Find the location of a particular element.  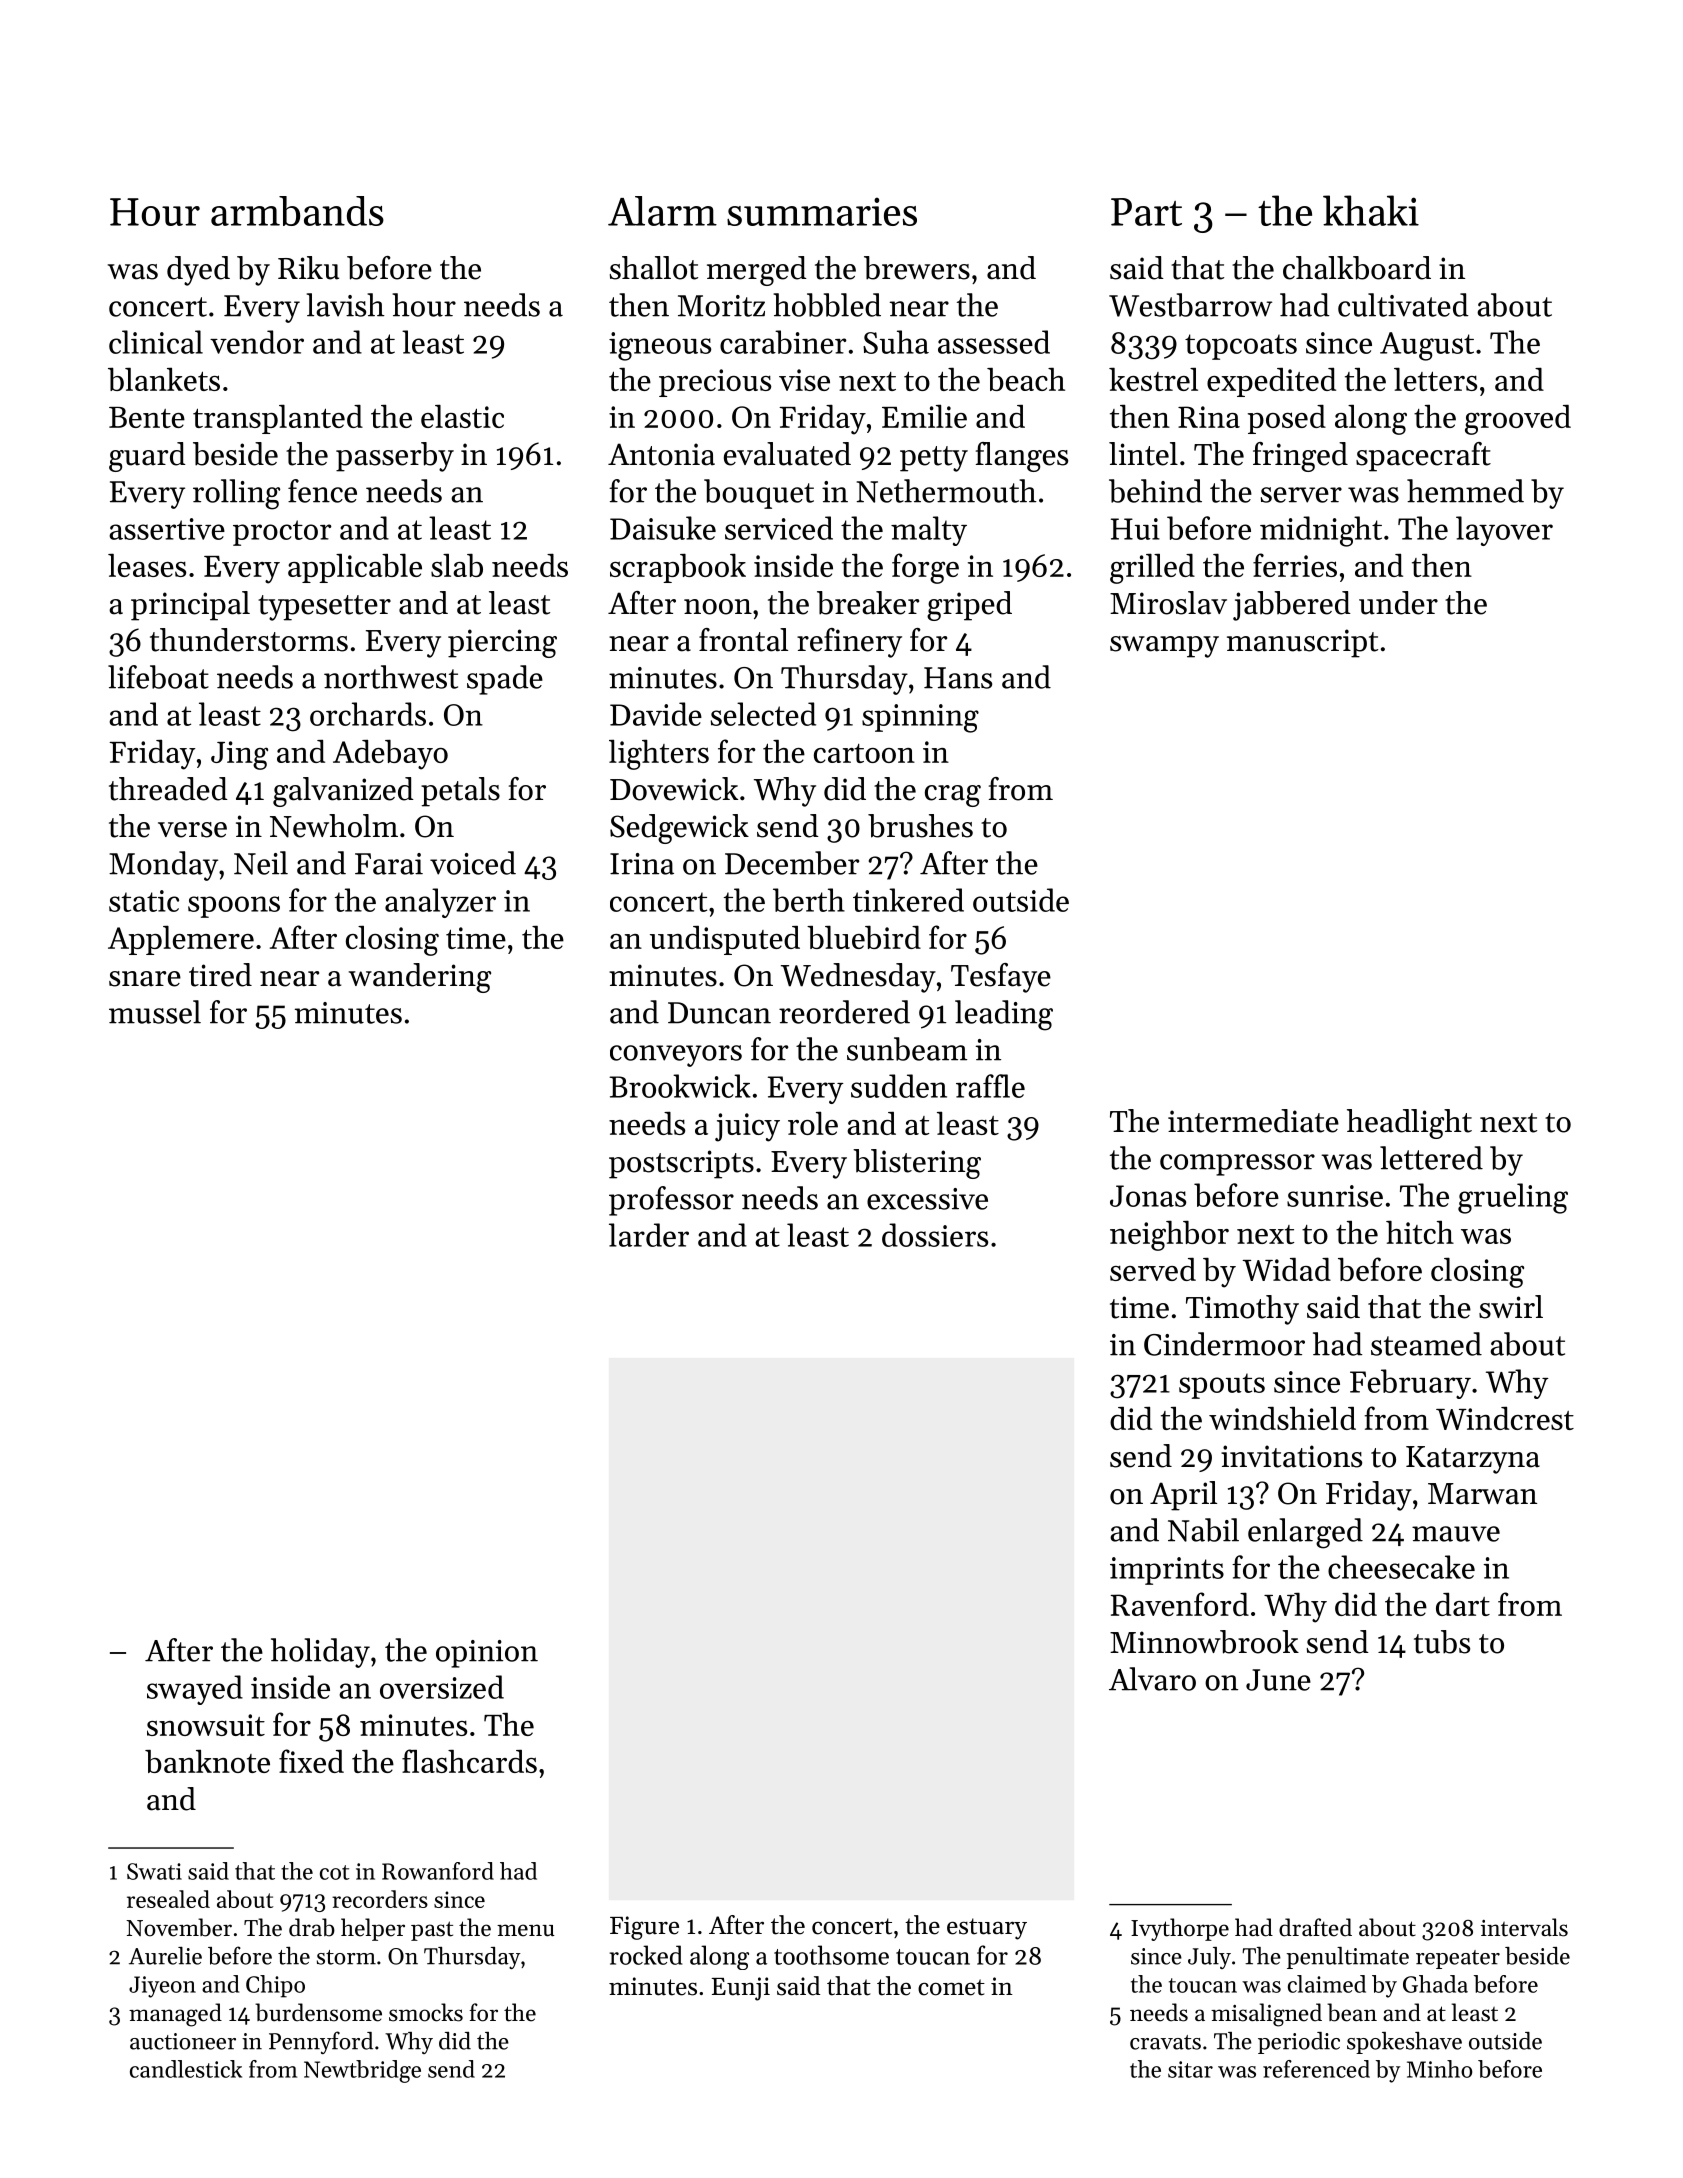

headlight is located at coordinates (1409, 1124).
